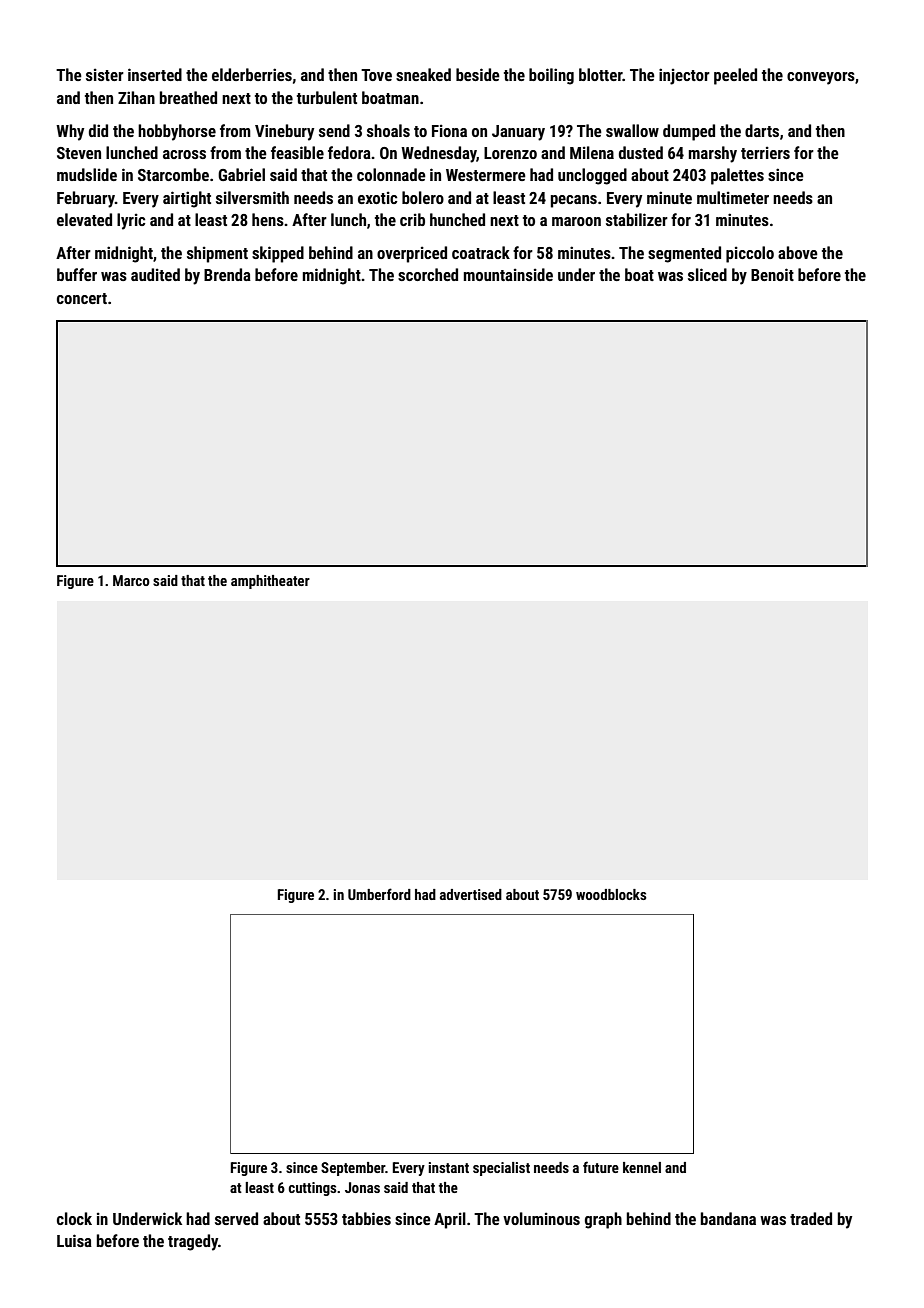  I want to click on Marco, so click(131, 580).
